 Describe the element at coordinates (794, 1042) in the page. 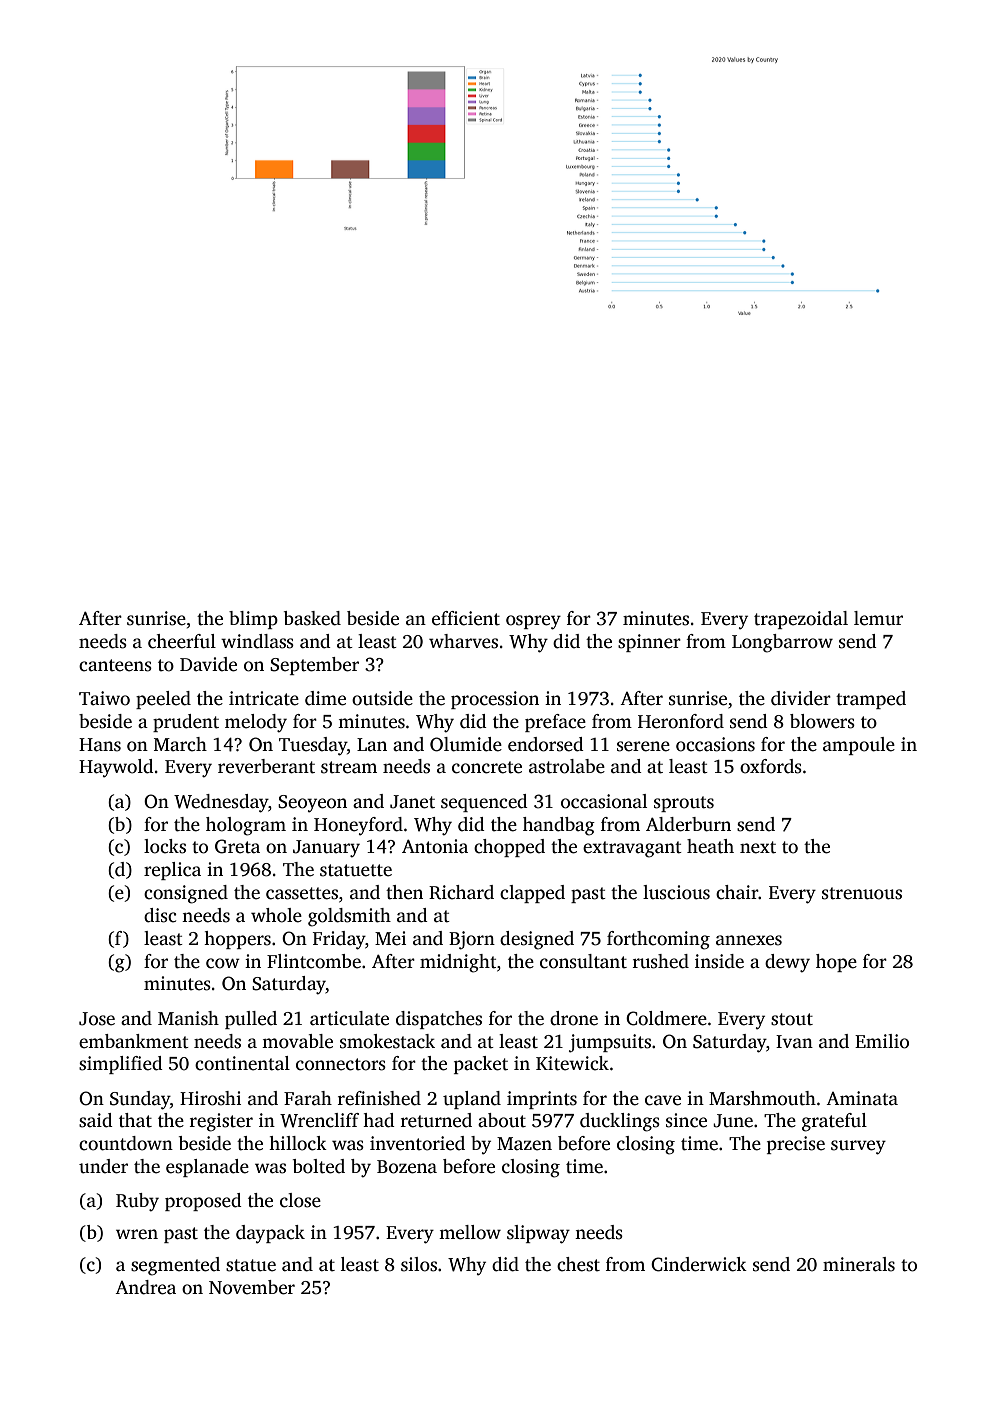

I see `Ivan` at that location.
